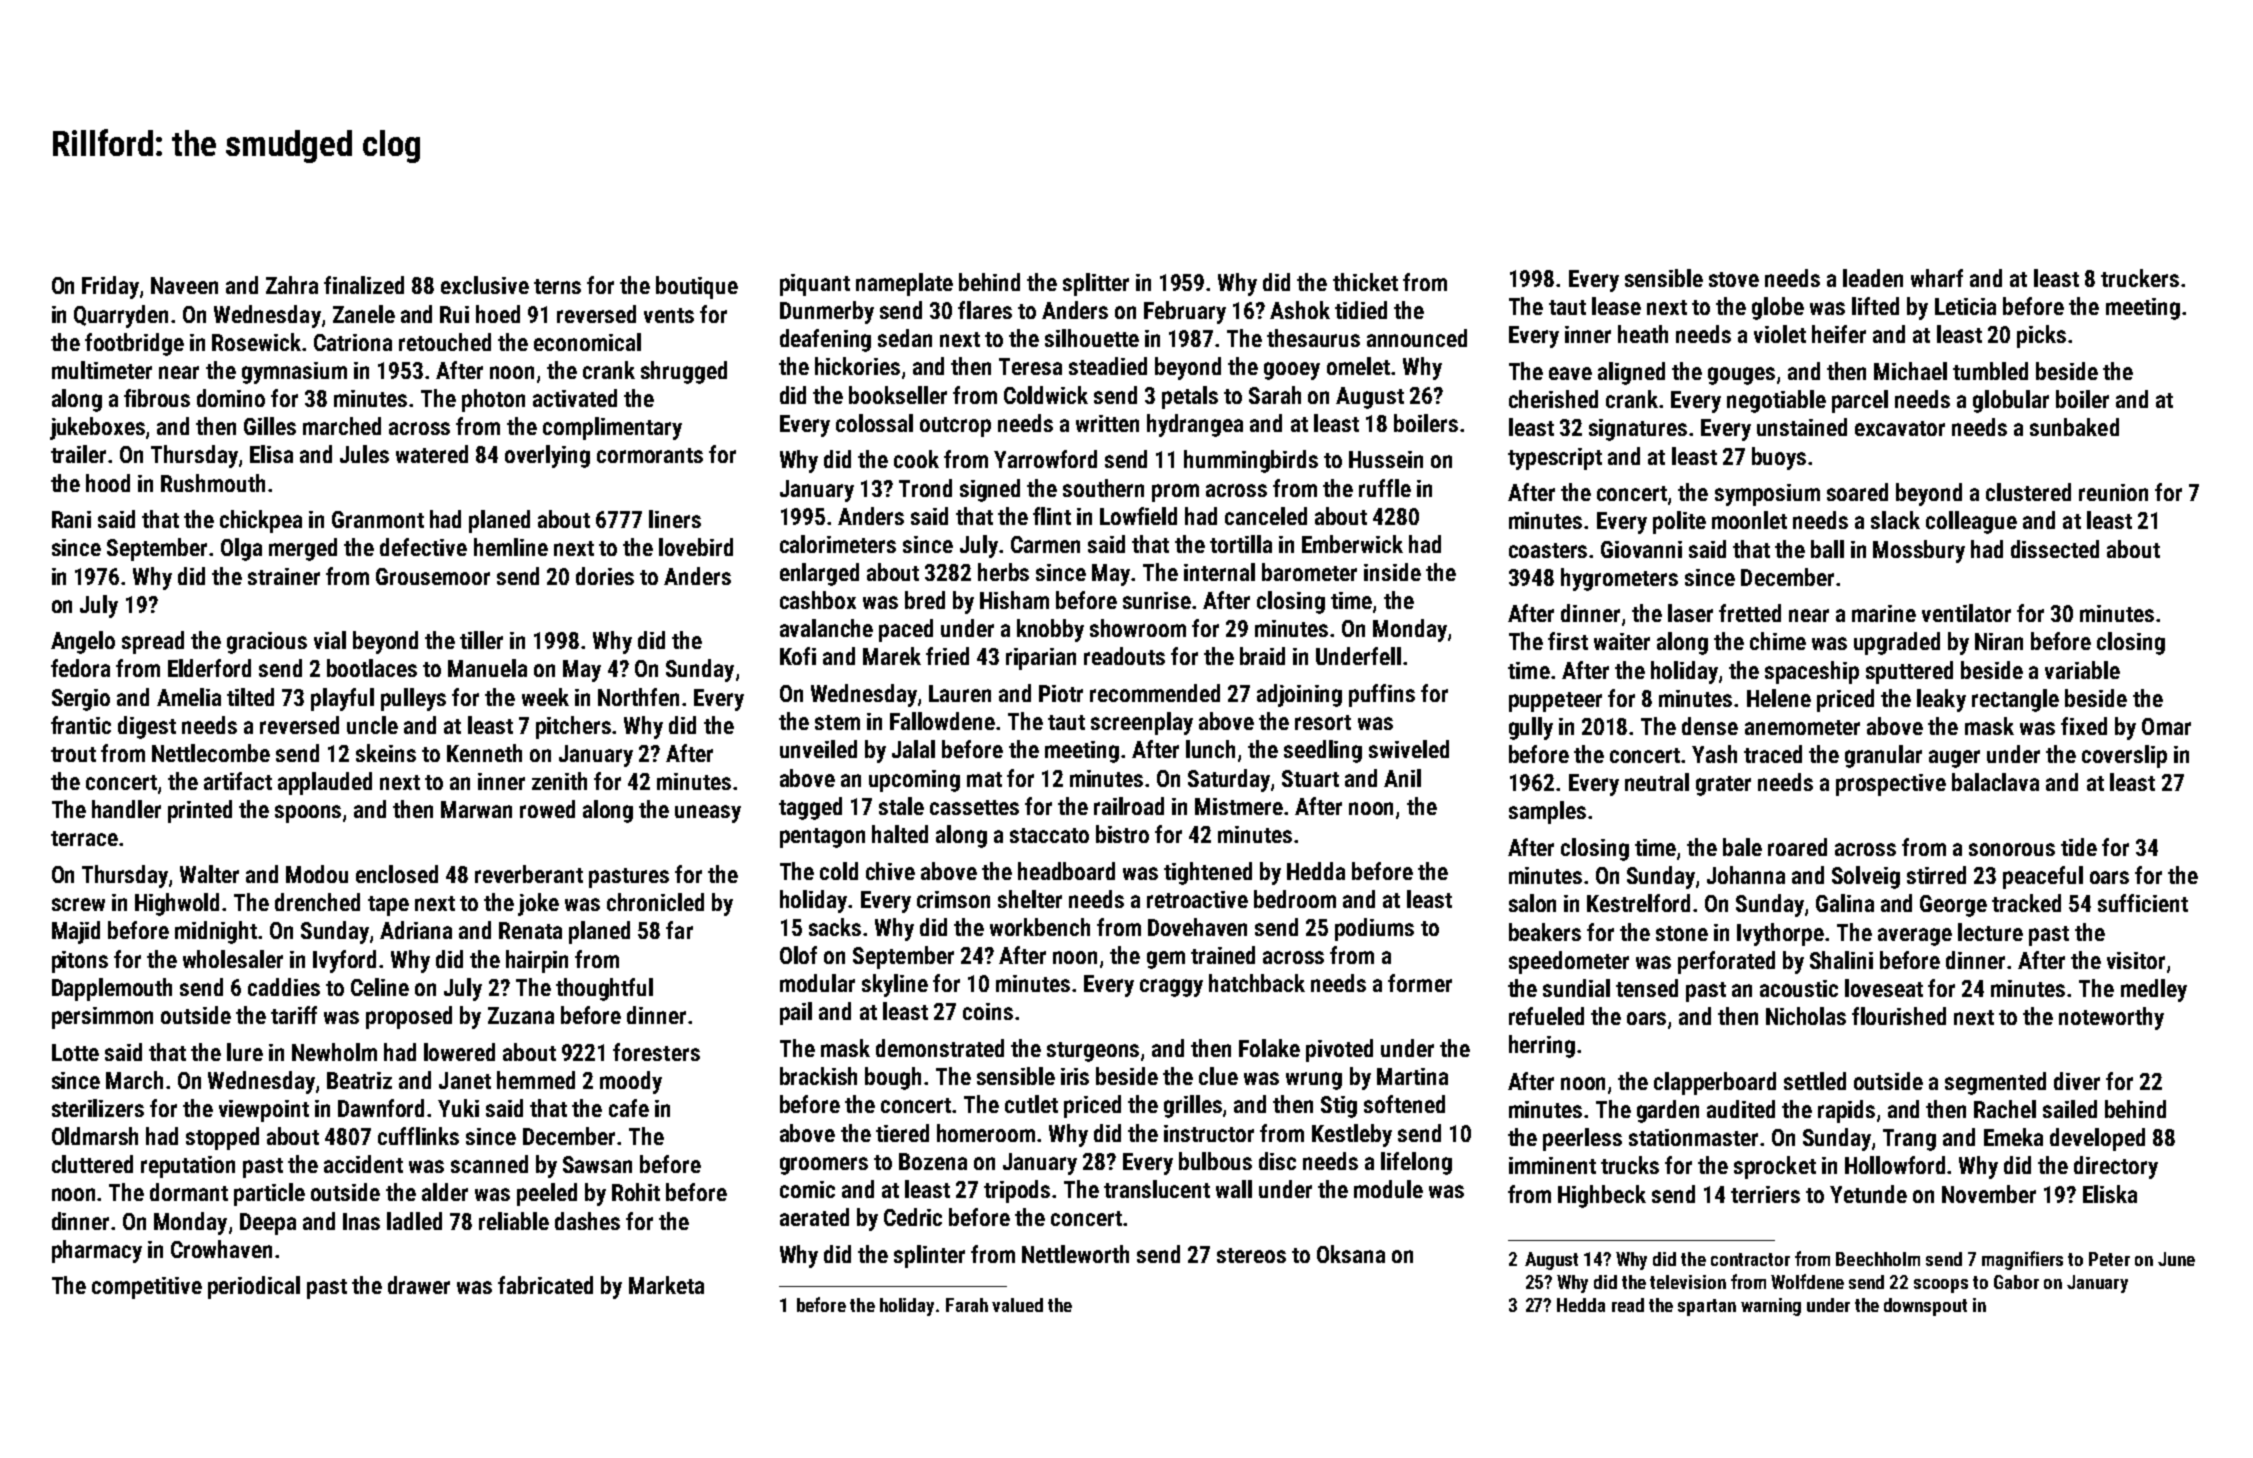 This image has width=2253, height=1458. Describe the element at coordinates (231, 398) in the image. I see `domino` at that location.
